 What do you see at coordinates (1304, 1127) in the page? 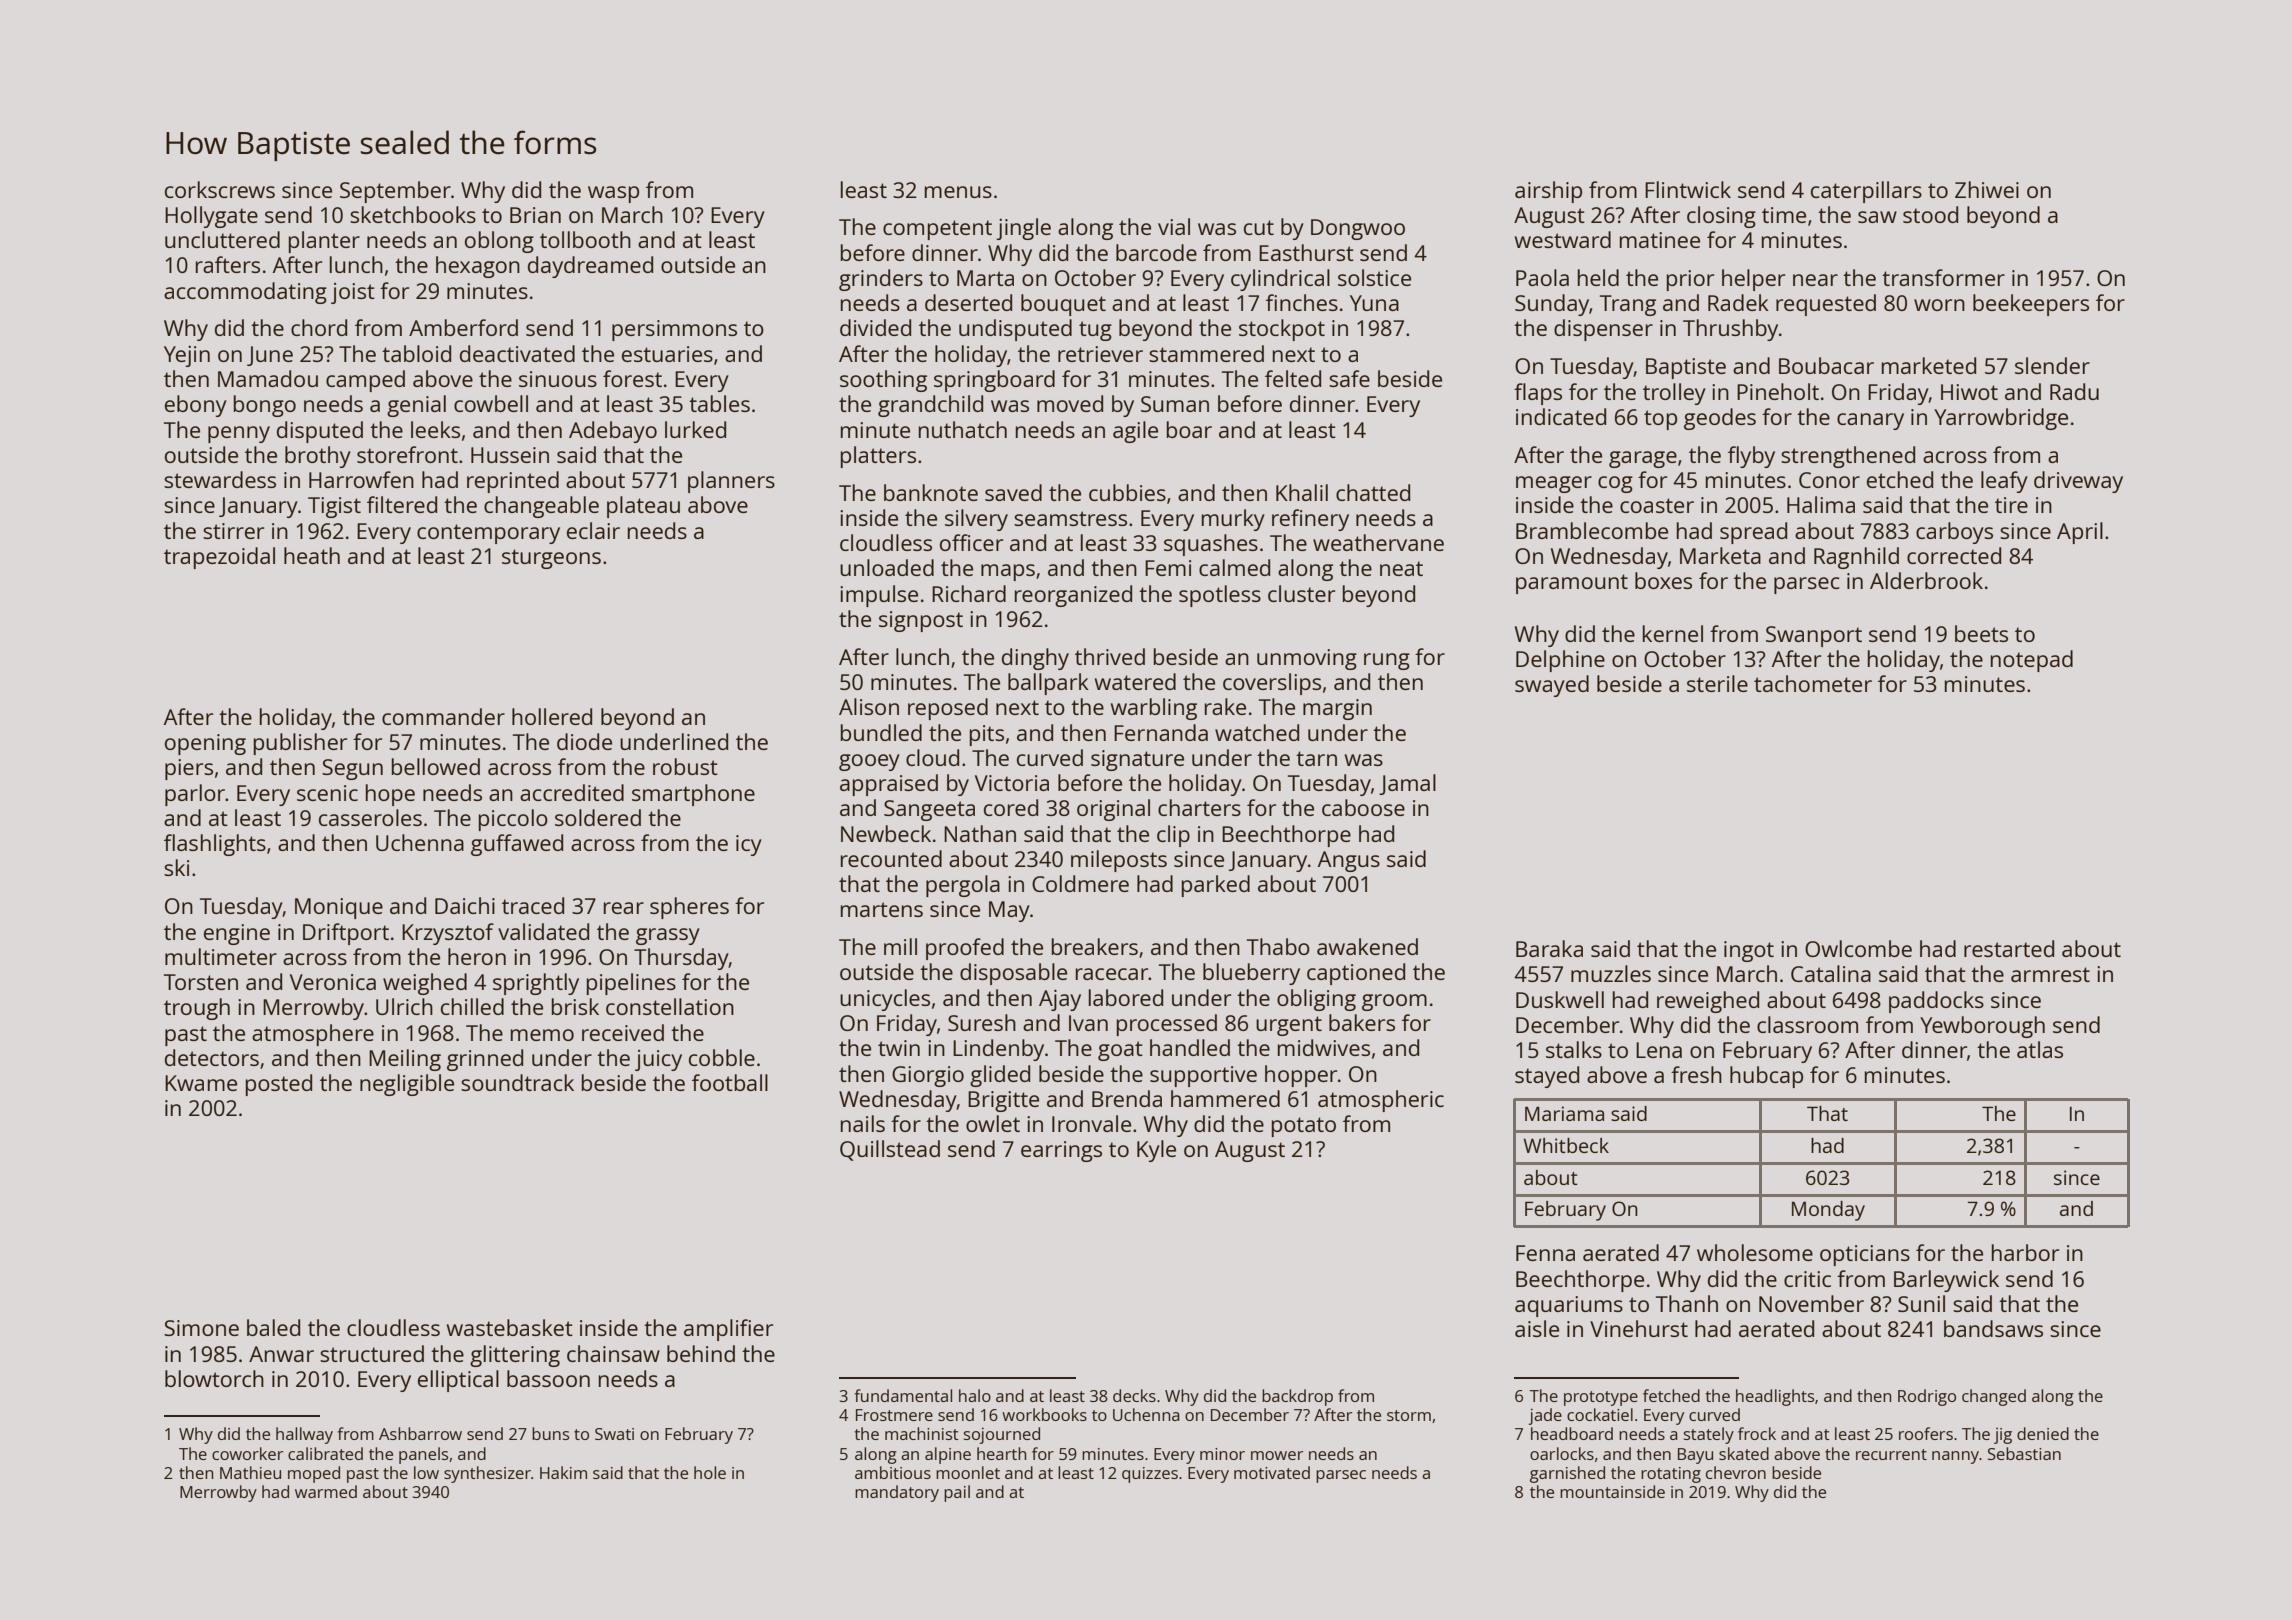
I see `potato` at bounding box center [1304, 1127].
